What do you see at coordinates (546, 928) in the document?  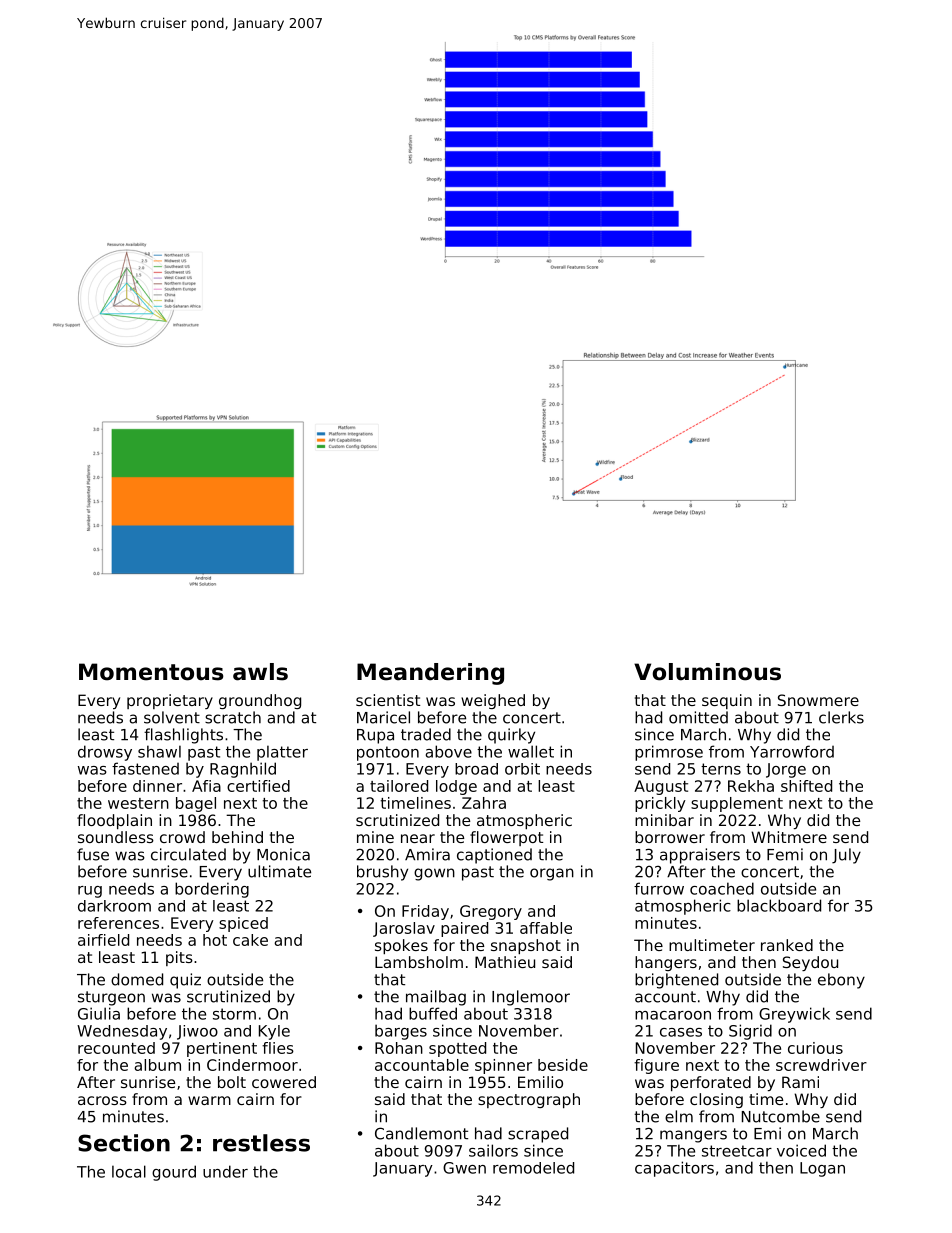 I see `affable` at bounding box center [546, 928].
